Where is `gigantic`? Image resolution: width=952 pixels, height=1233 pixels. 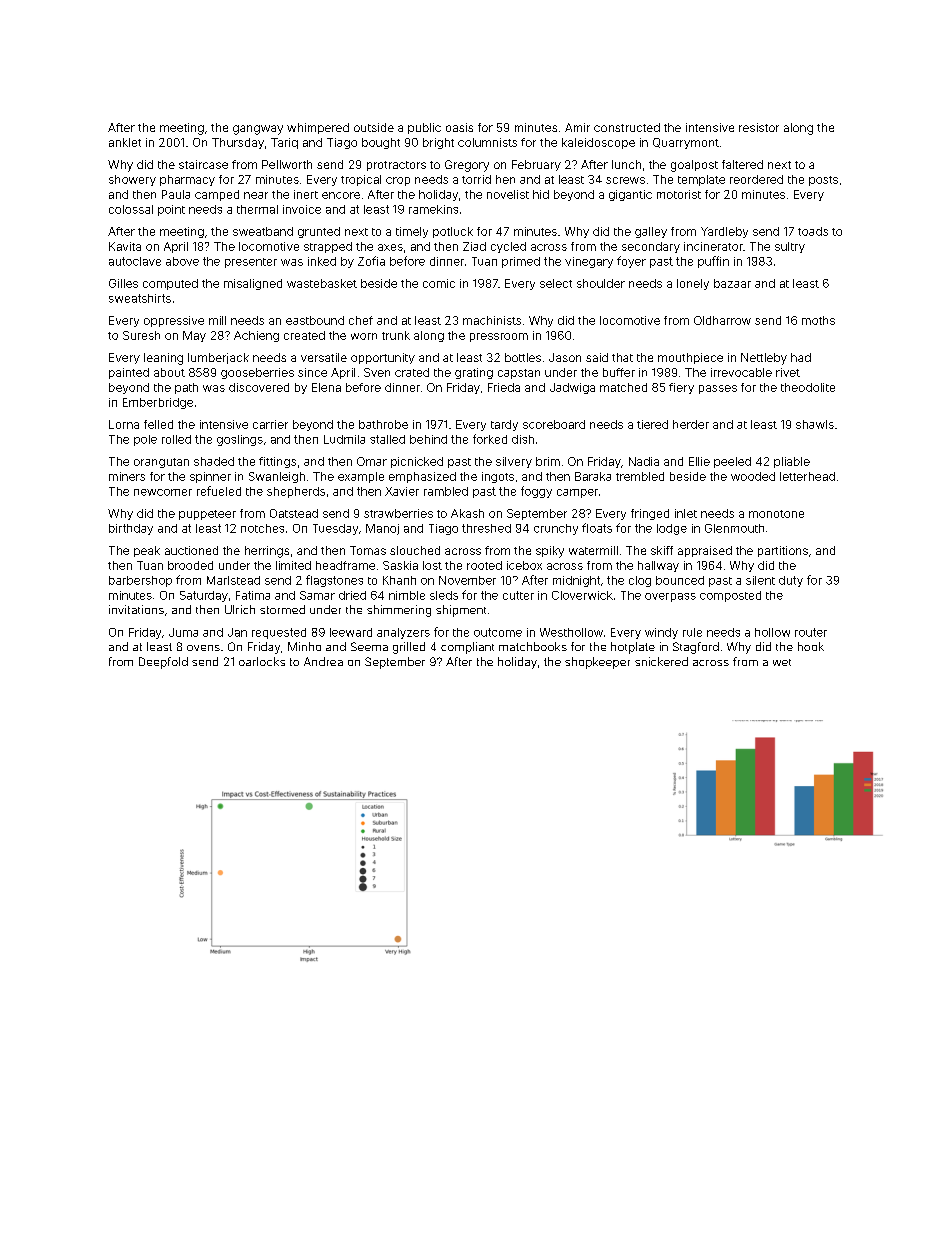
gigantic is located at coordinates (630, 195).
